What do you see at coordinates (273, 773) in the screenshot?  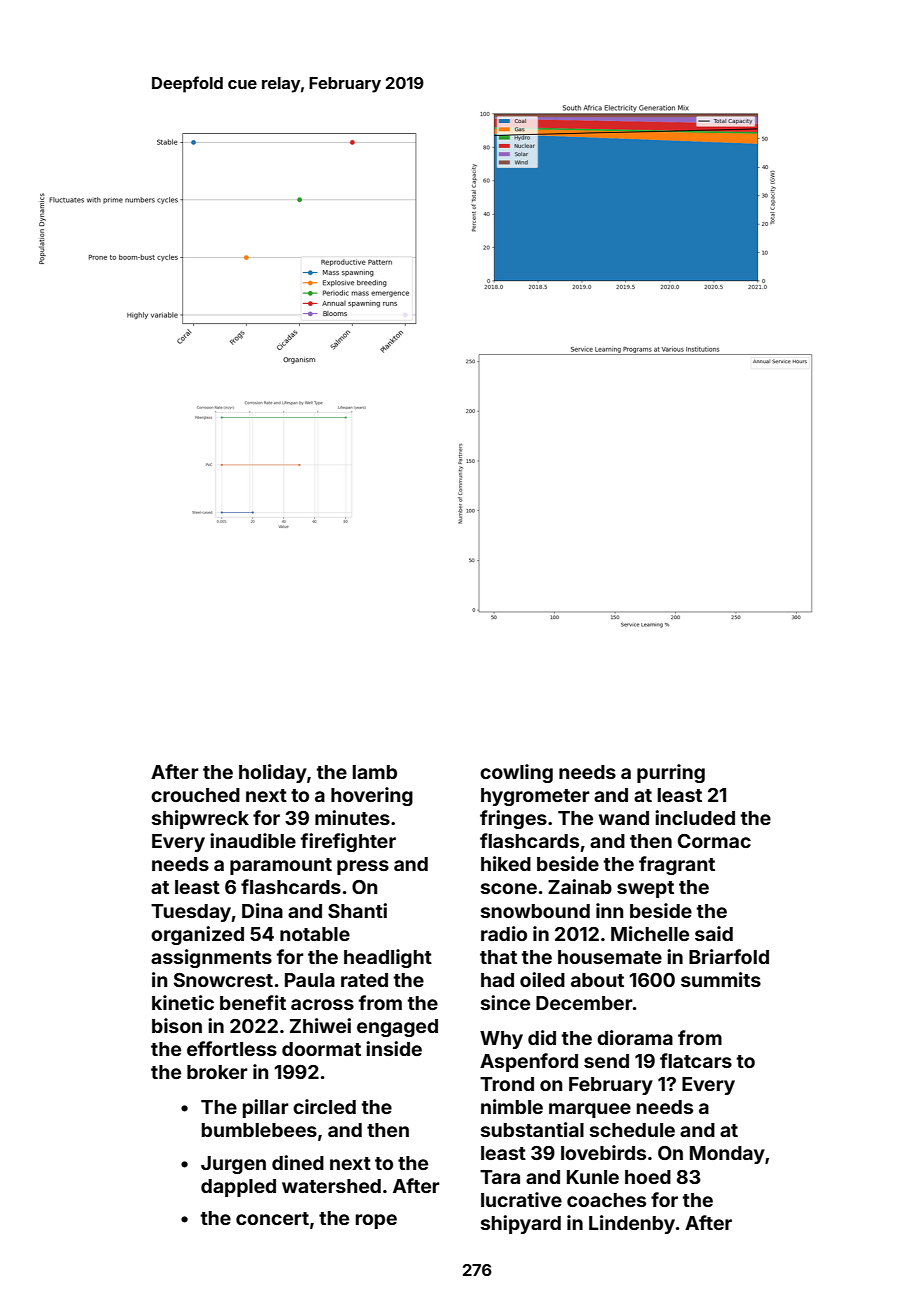 I see `holiday` at bounding box center [273, 773].
